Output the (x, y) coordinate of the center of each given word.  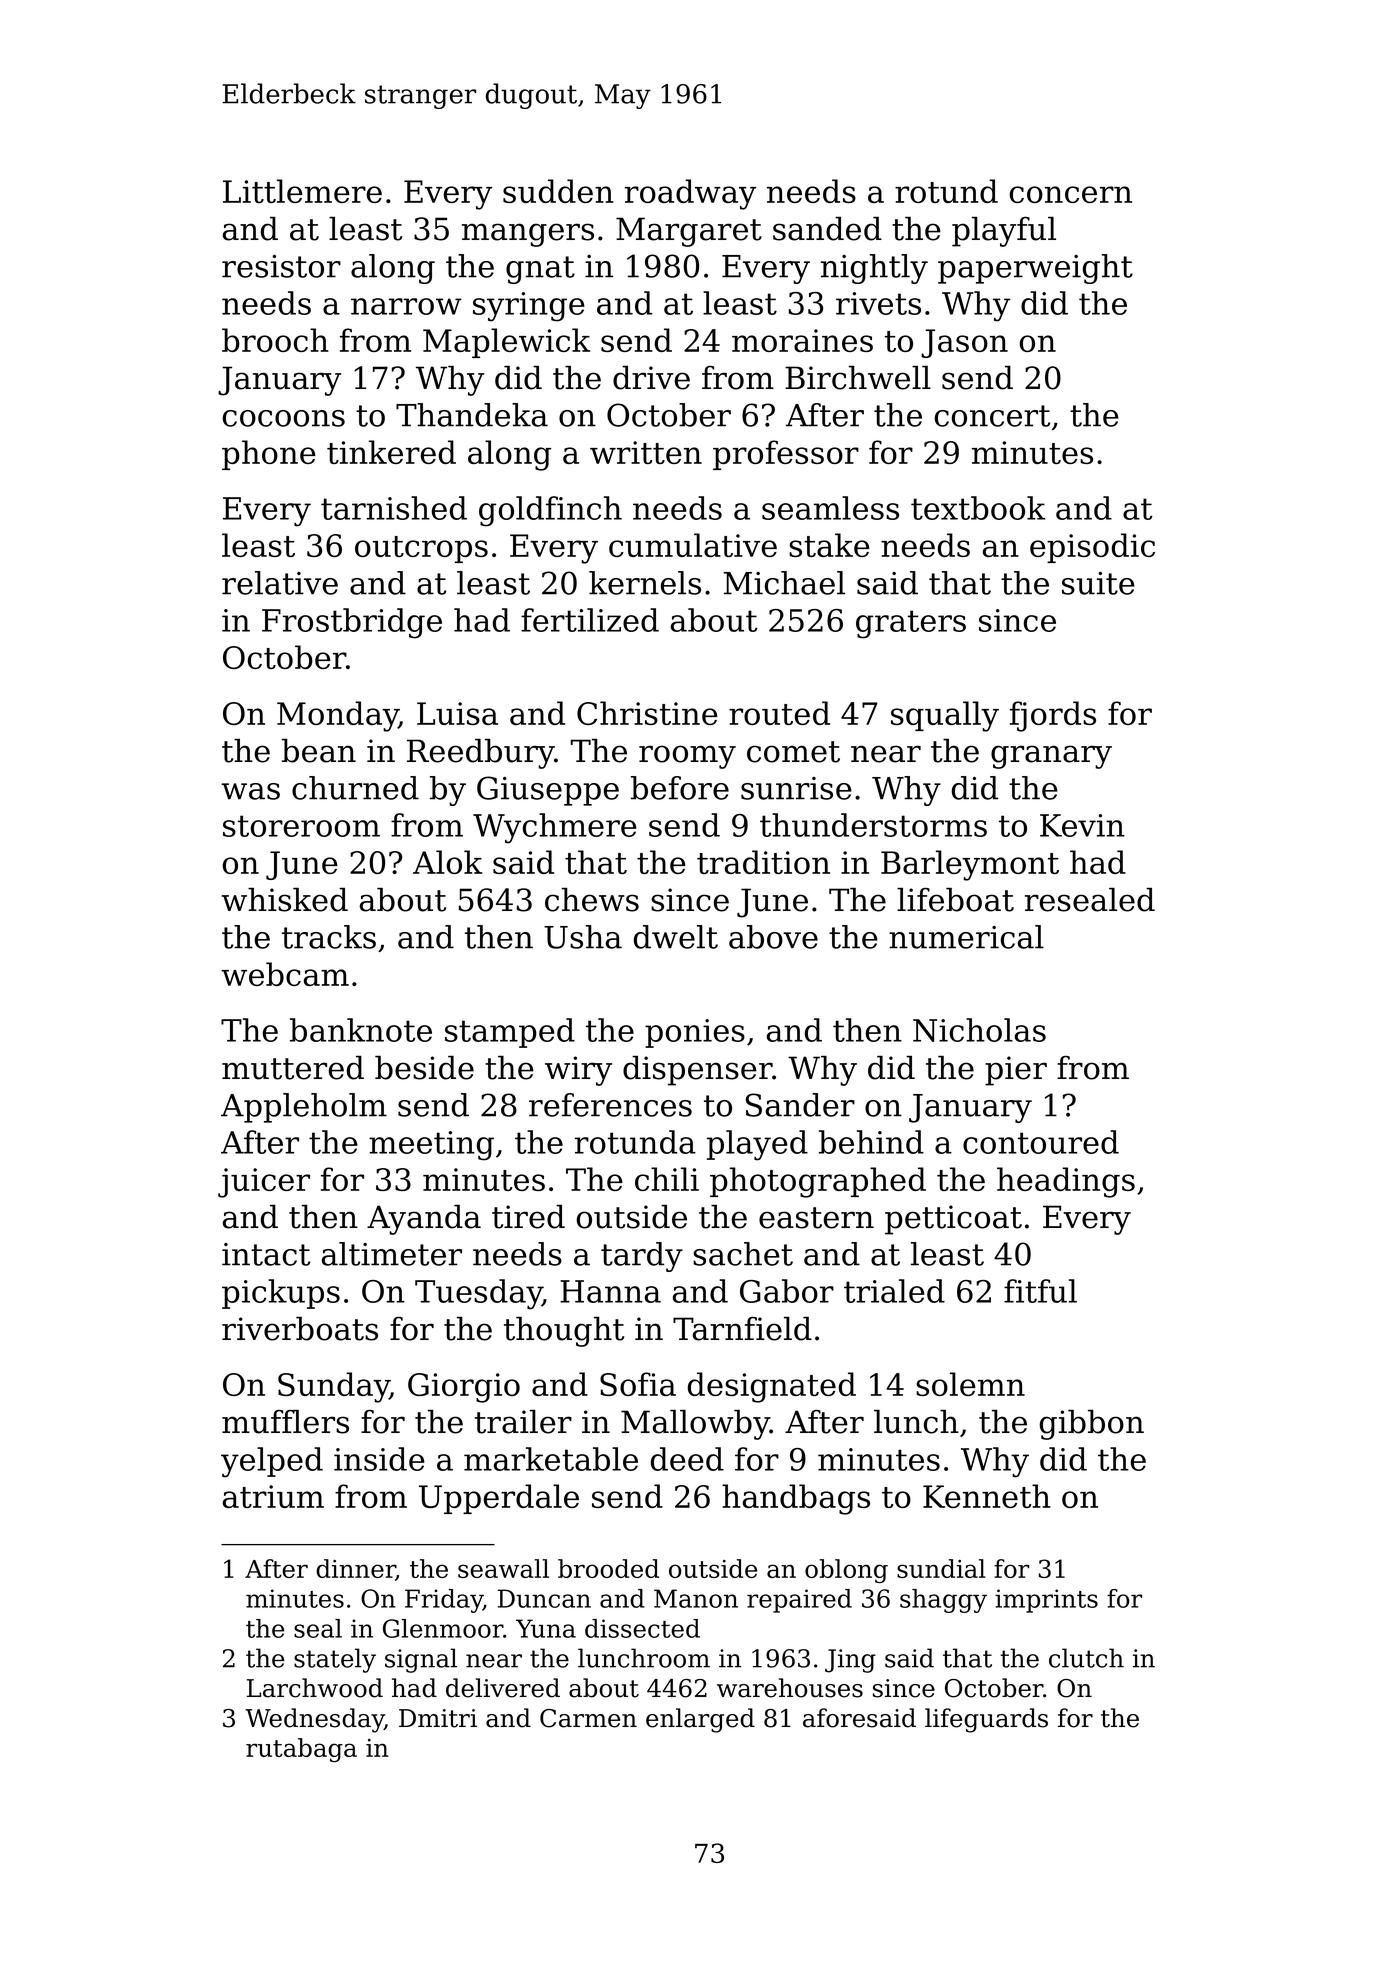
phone (269, 455)
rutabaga (301, 1750)
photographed (818, 1182)
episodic (1092, 548)
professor (786, 455)
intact (266, 1254)
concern (1071, 194)
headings (1066, 1182)
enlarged (700, 1720)
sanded (827, 229)
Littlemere (302, 191)
